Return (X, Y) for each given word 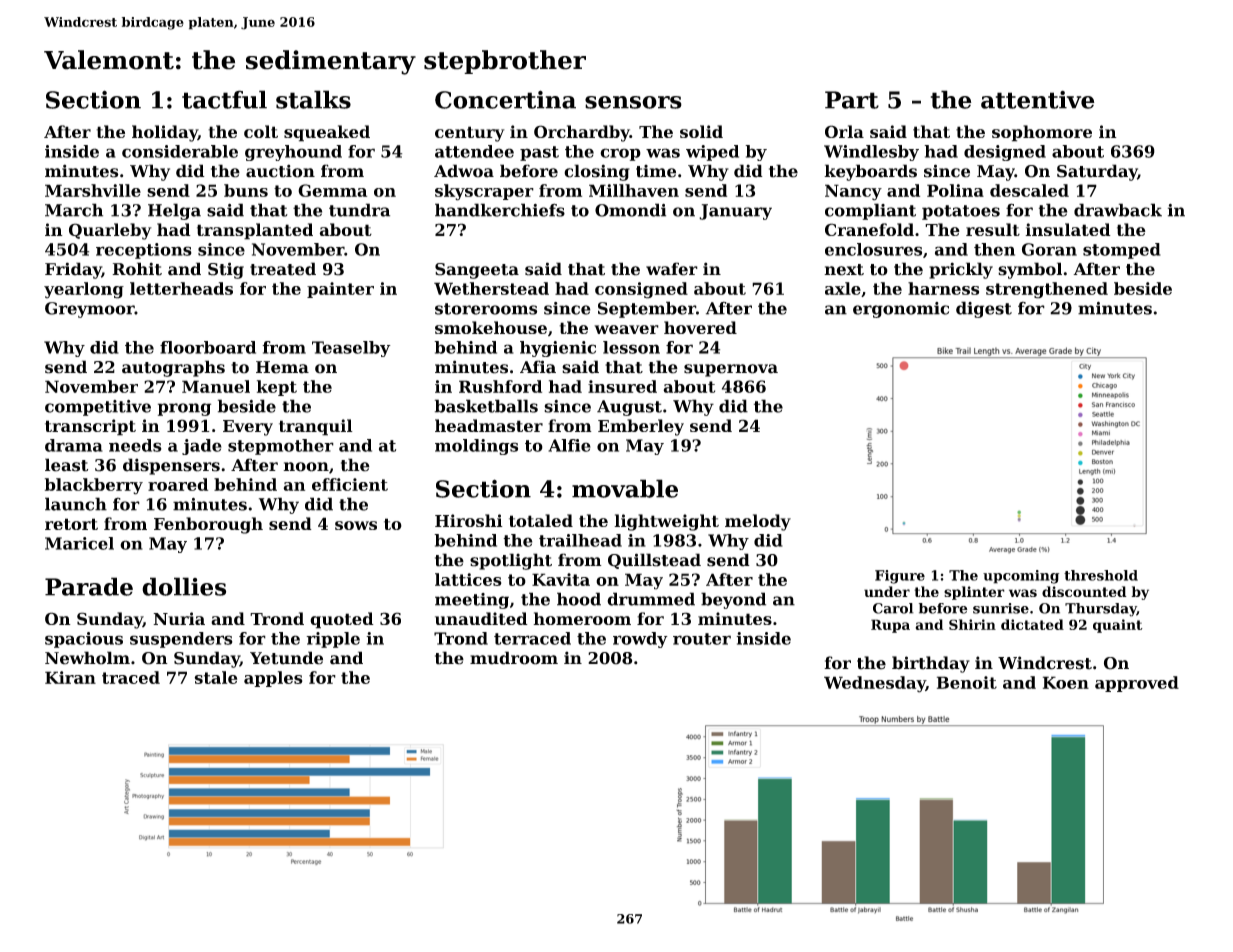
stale (215, 677)
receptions (144, 251)
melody (758, 522)
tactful (224, 99)
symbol (1030, 270)
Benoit (967, 682)
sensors (633, 102)
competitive (98, 408)
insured (622, 386)
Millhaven (634, 190)
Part (852, 100)
